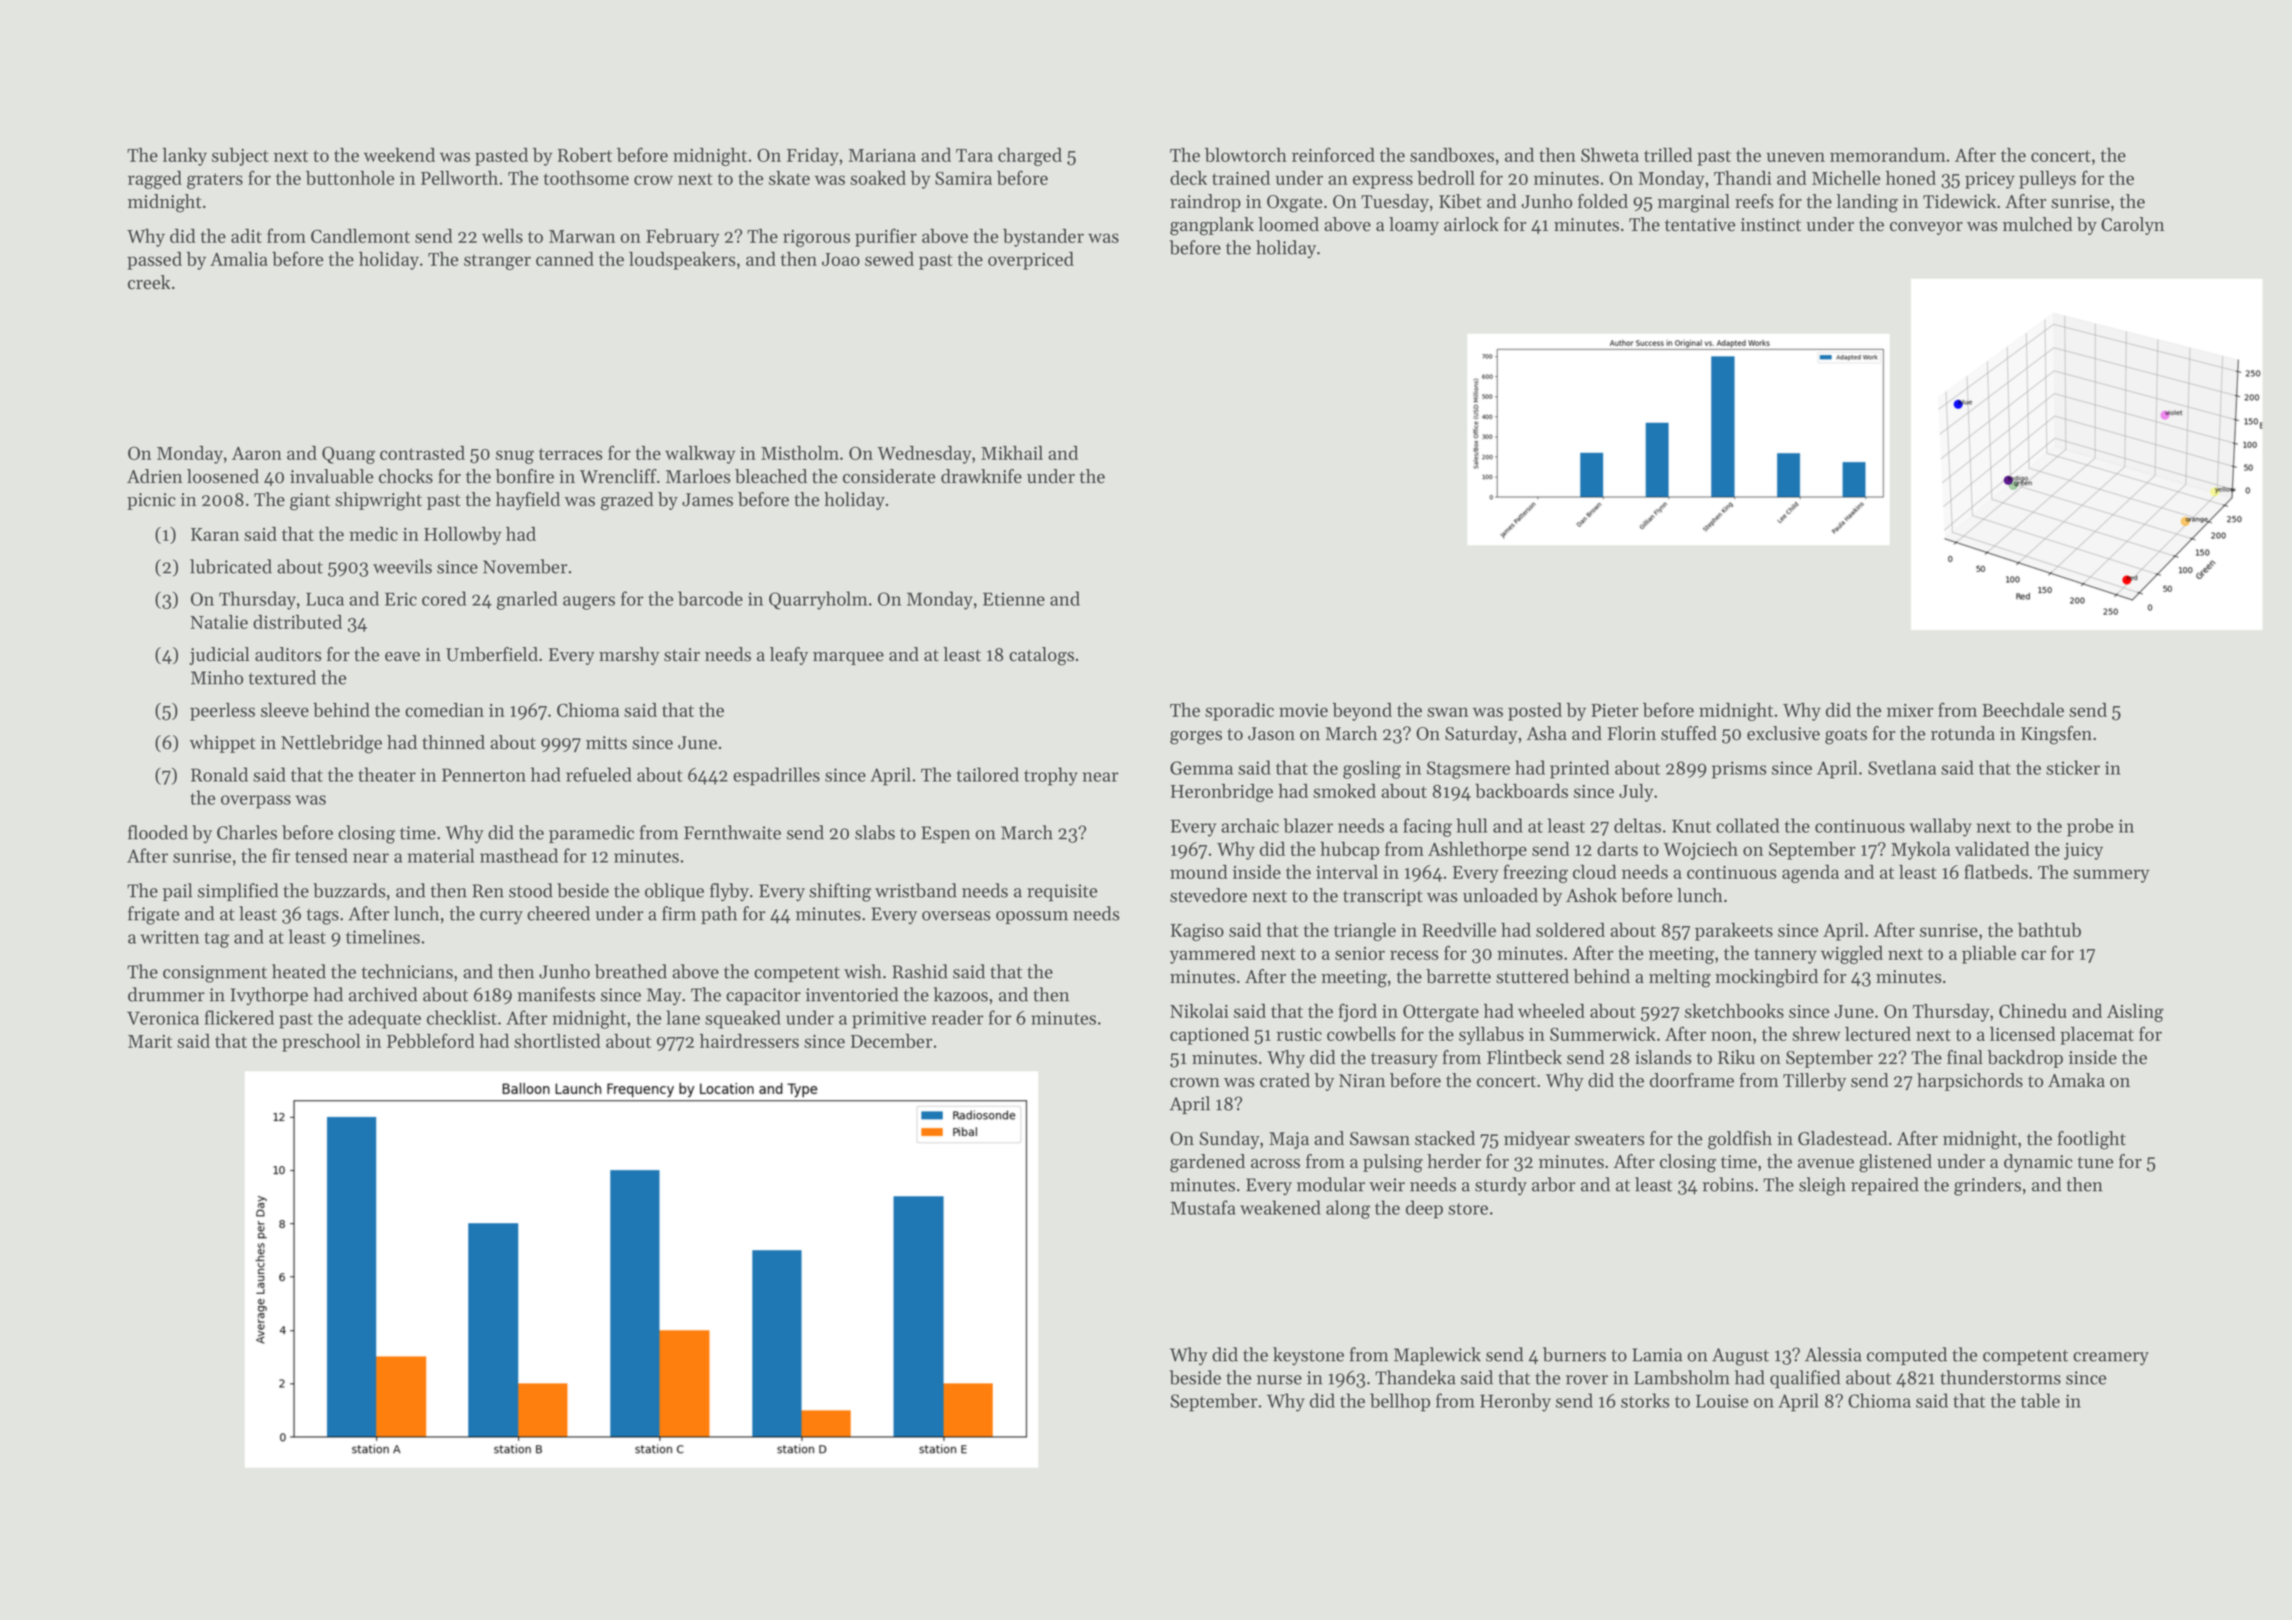 This document has height=1620, width=2292. I want to click on Jason, so click(1271, 734).
